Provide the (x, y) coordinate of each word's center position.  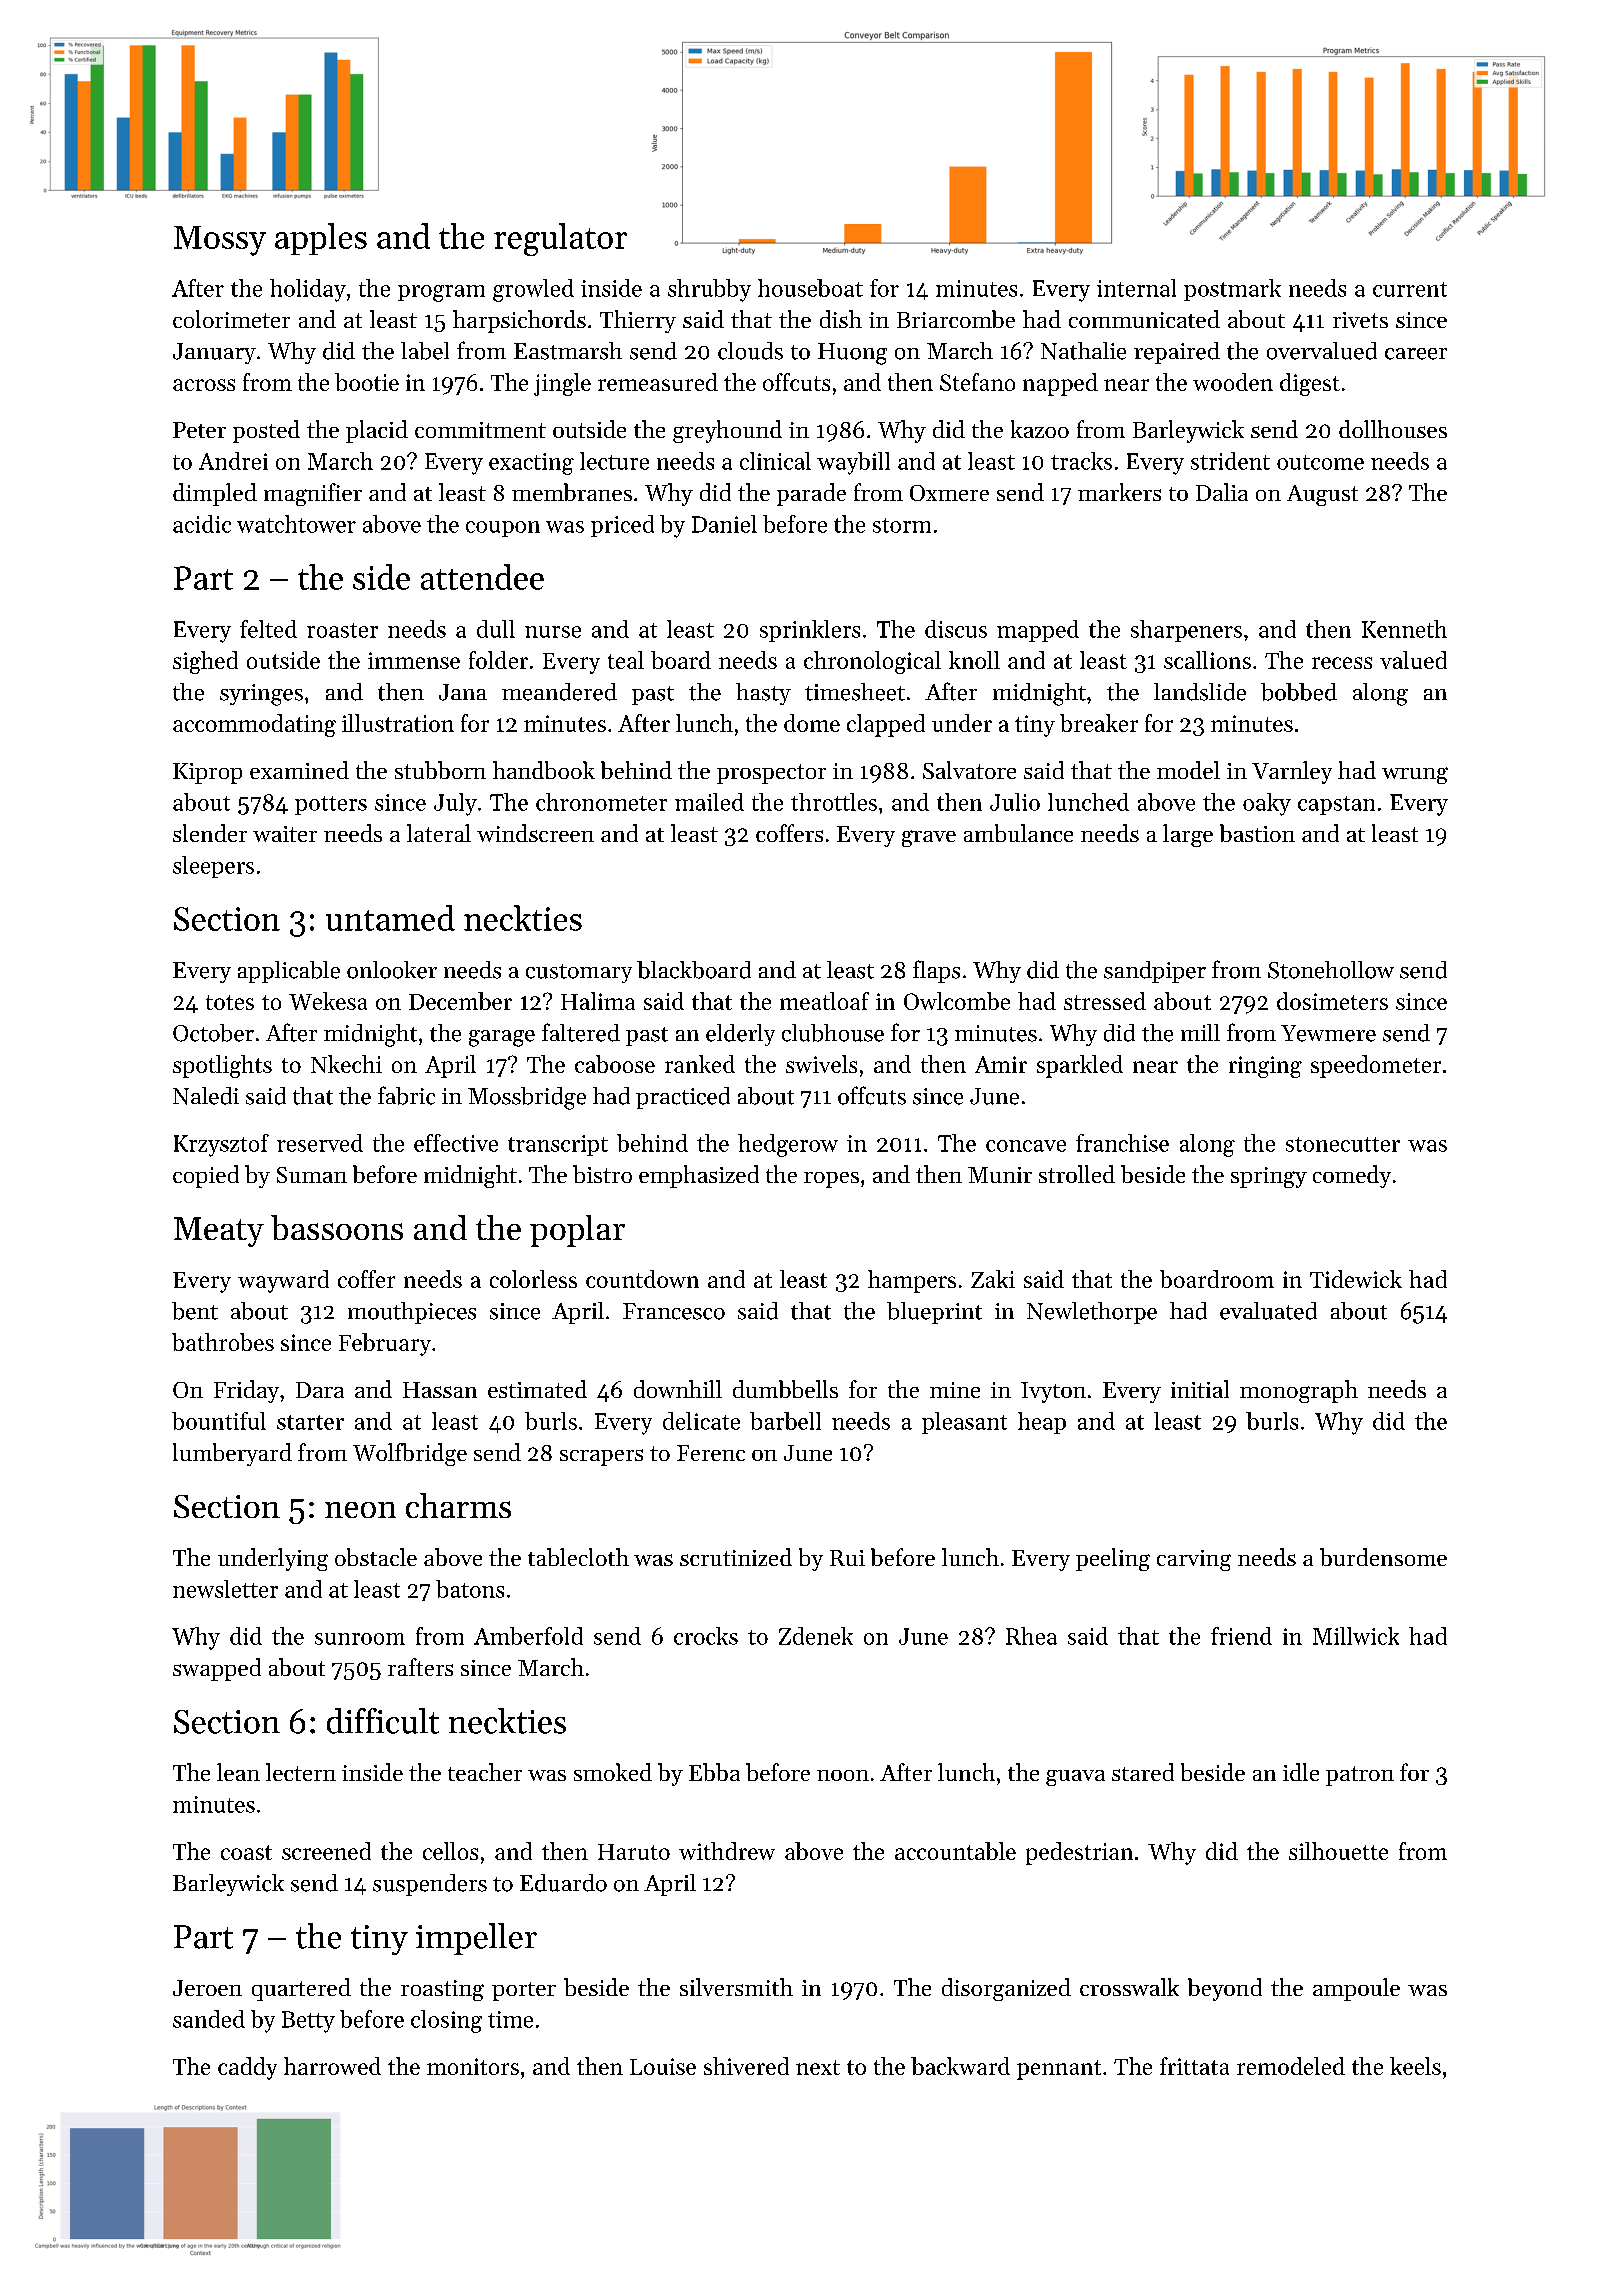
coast (246, 1852)
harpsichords (519, 321)
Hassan (440, 1390)
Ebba (714, 1772)
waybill (853, 463)
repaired (1177, 353)
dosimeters (1332, 1001)
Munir (1000, 1175)
